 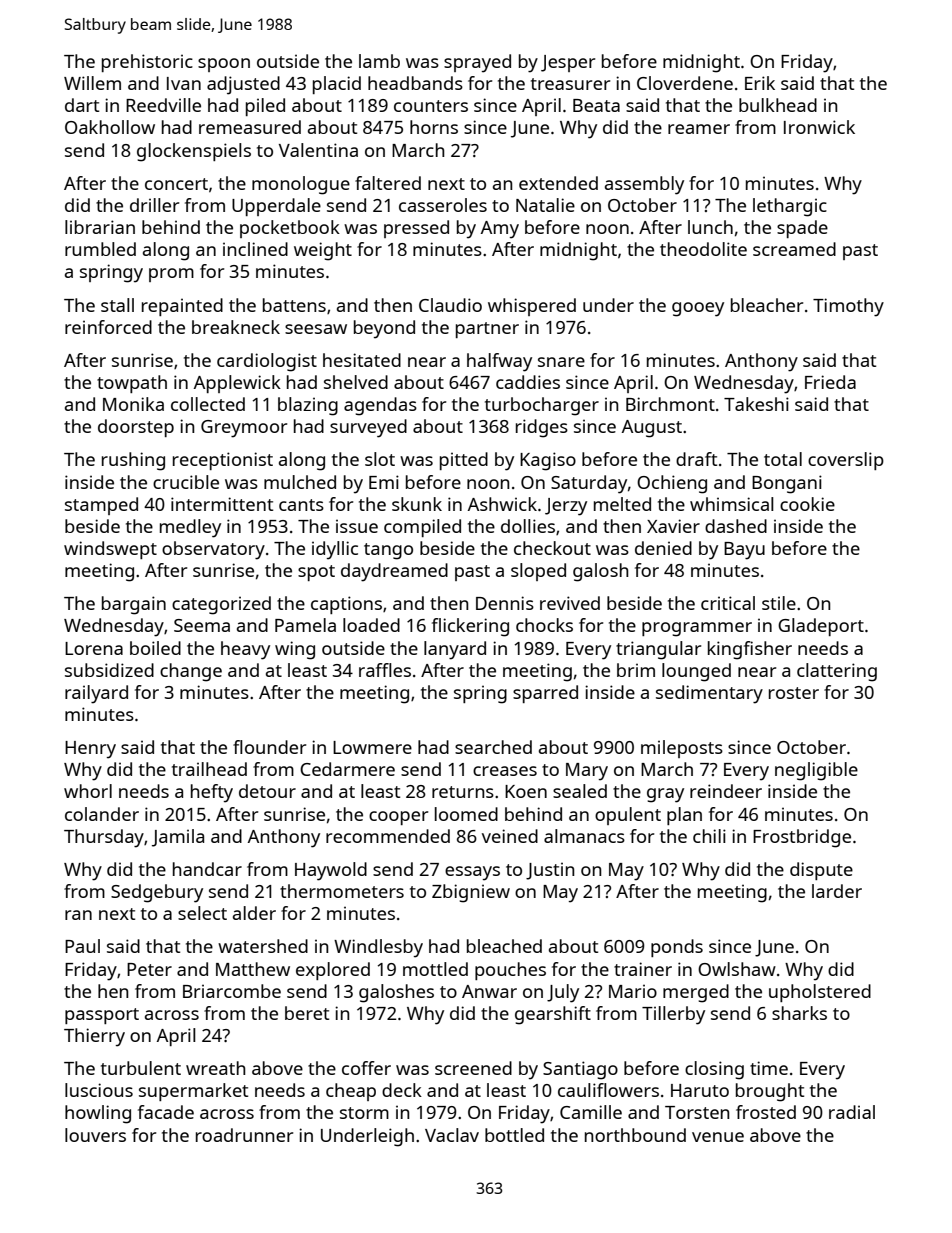 I want to click on Takeshi, so click(x=756, y=404).
